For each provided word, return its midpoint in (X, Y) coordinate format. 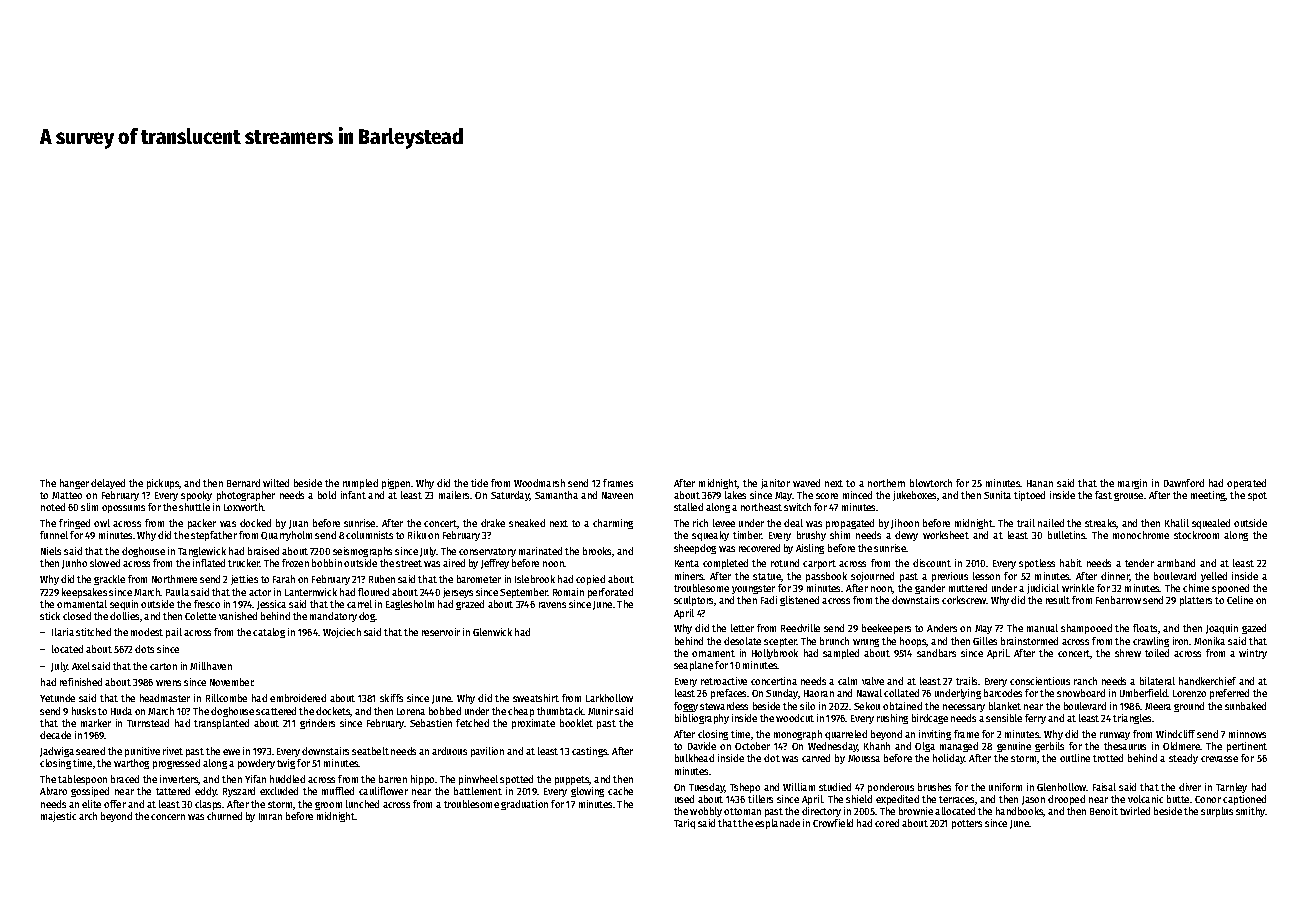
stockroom (1196, 535)
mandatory (333, 617)
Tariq (684, 824)
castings (590, 752)
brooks (598, 552)
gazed (1254, 629)
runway (1115, 736)
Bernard (243, 483)
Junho (74, 564)
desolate (742, 641)
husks (84, 711)
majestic (58, 817)
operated (1246, 484)
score (827, 496)
